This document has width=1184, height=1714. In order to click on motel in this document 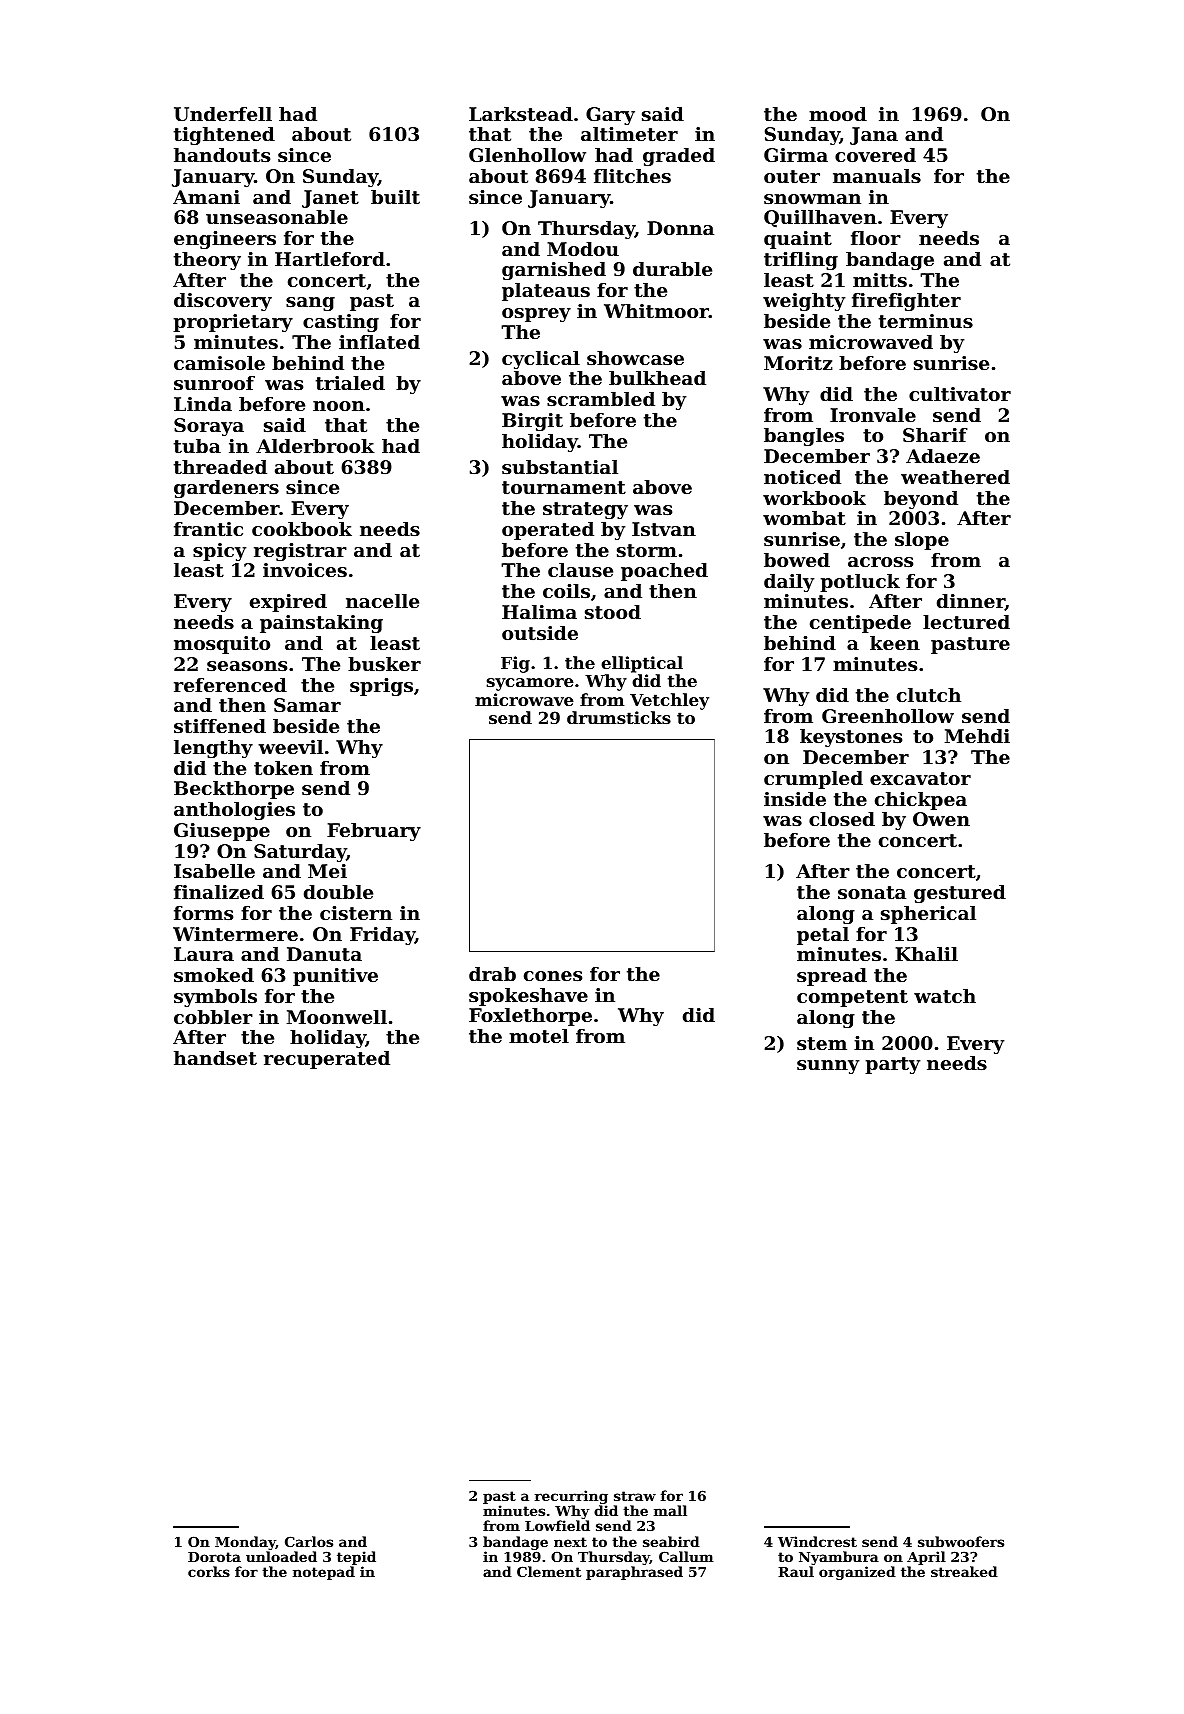, I will do `click(539, 1036)`.
